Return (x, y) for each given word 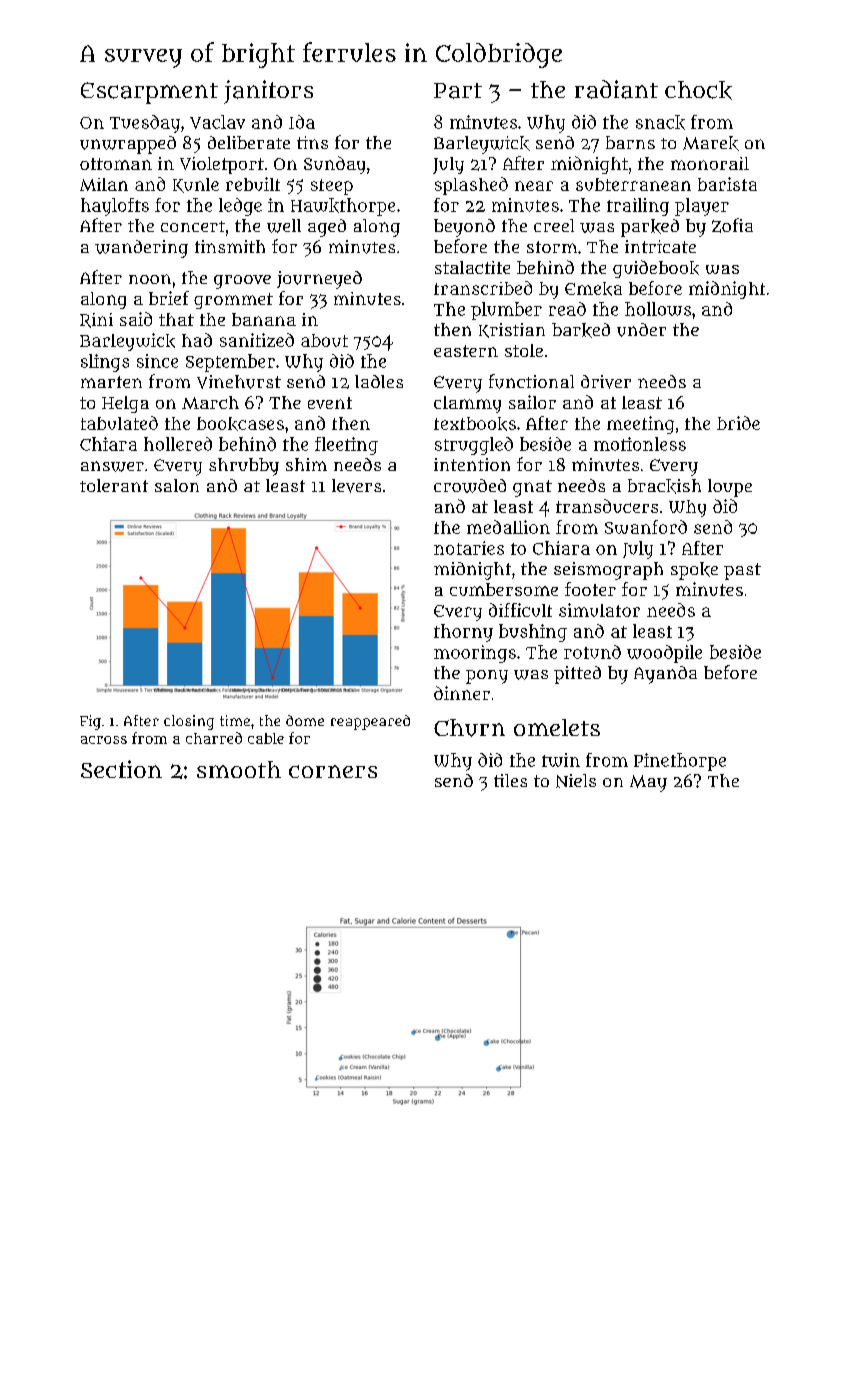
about (324, 340)
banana (264, 319)
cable (266, 738)
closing (189, 722)
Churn (469, 728)
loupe (730, 488)
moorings (475, 654)
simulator (599, 610)
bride (738, 423)
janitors (268, 92)
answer (112, 466)
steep (332, 187)
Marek (711, 143)
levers (356, 486)
